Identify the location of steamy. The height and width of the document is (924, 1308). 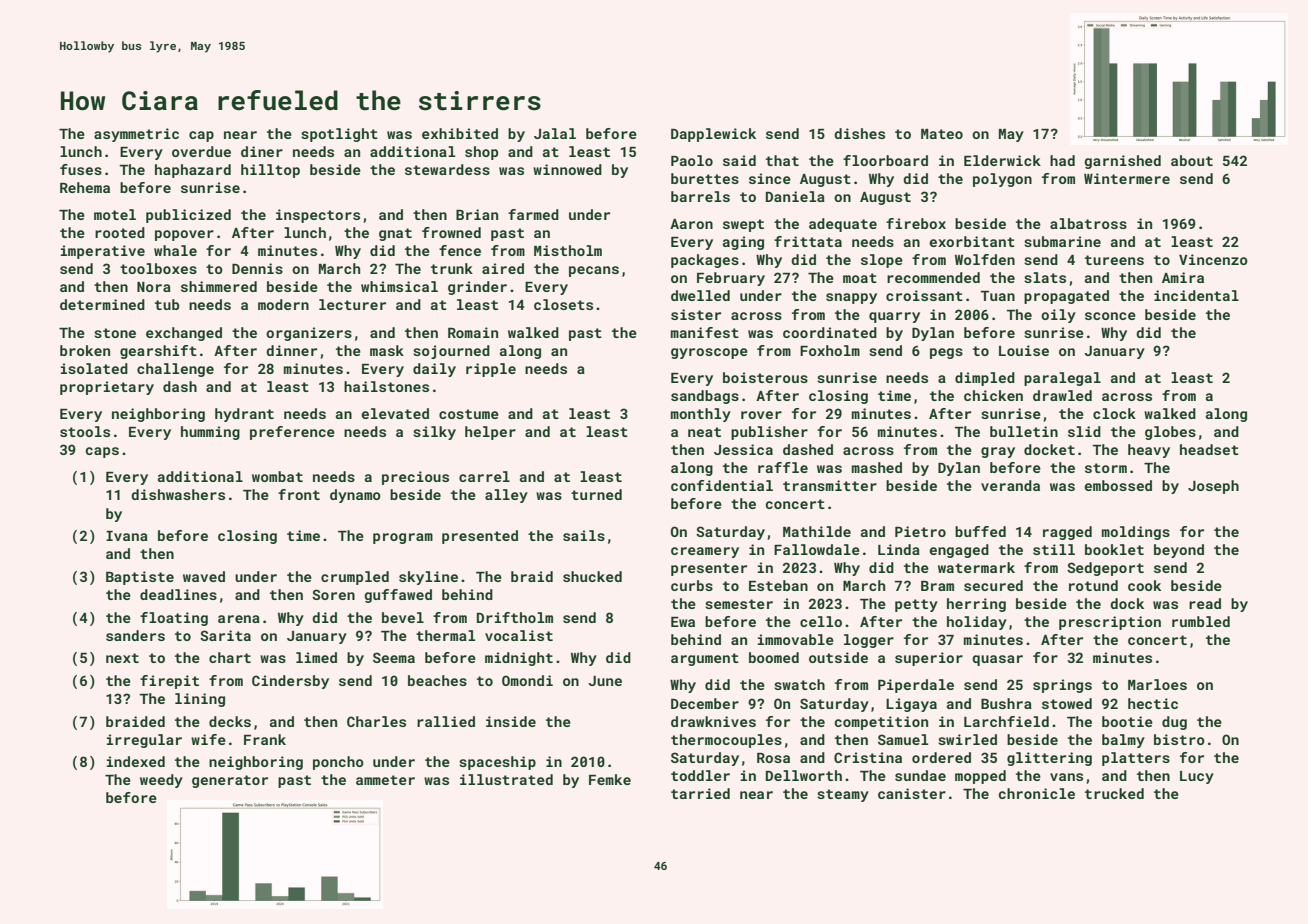
(843, 795).
